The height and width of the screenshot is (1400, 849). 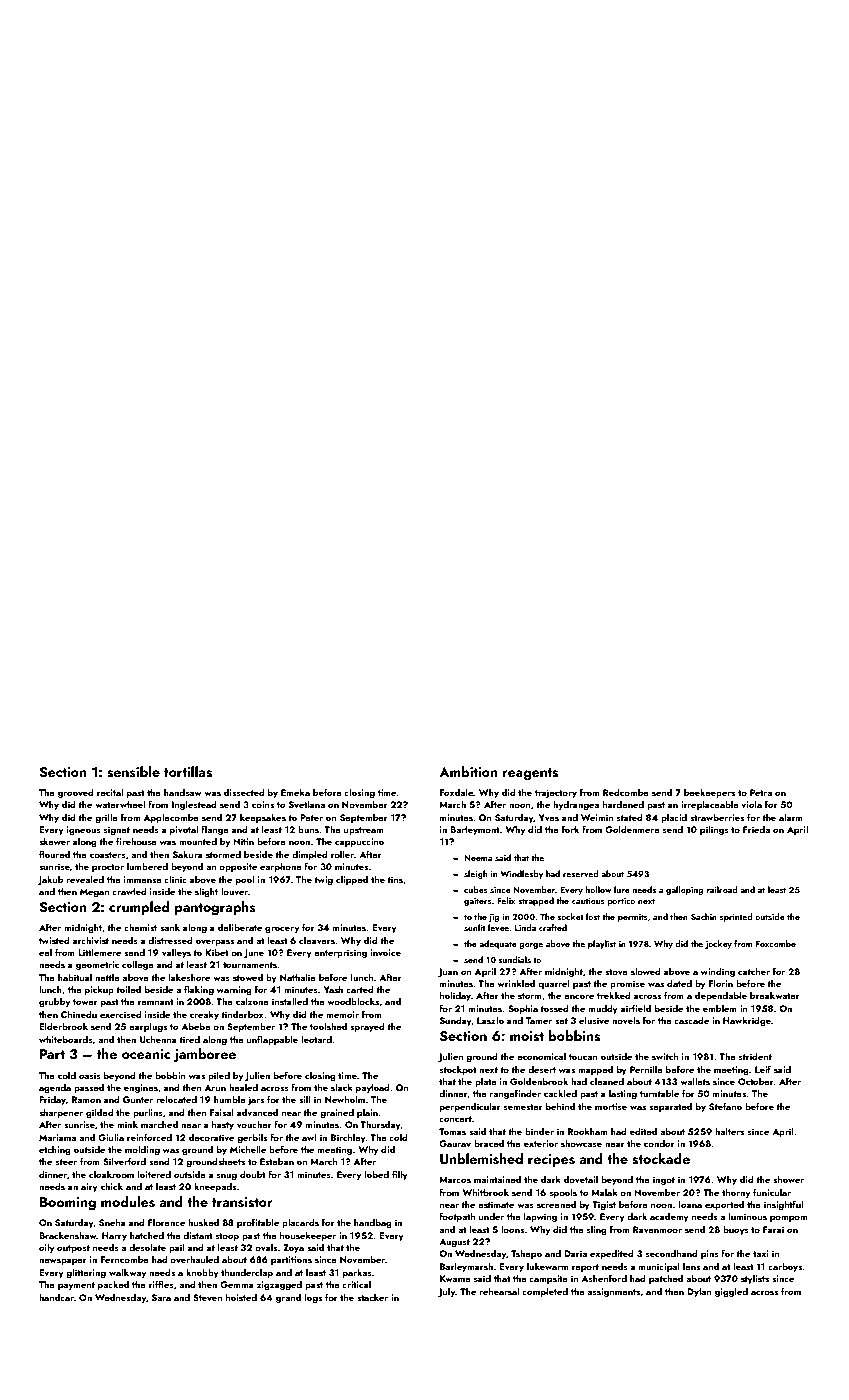 What do you see at coordinates (223, 1125) in the screenshot?
I see `hasty` at bounding box center [223, 1125].
